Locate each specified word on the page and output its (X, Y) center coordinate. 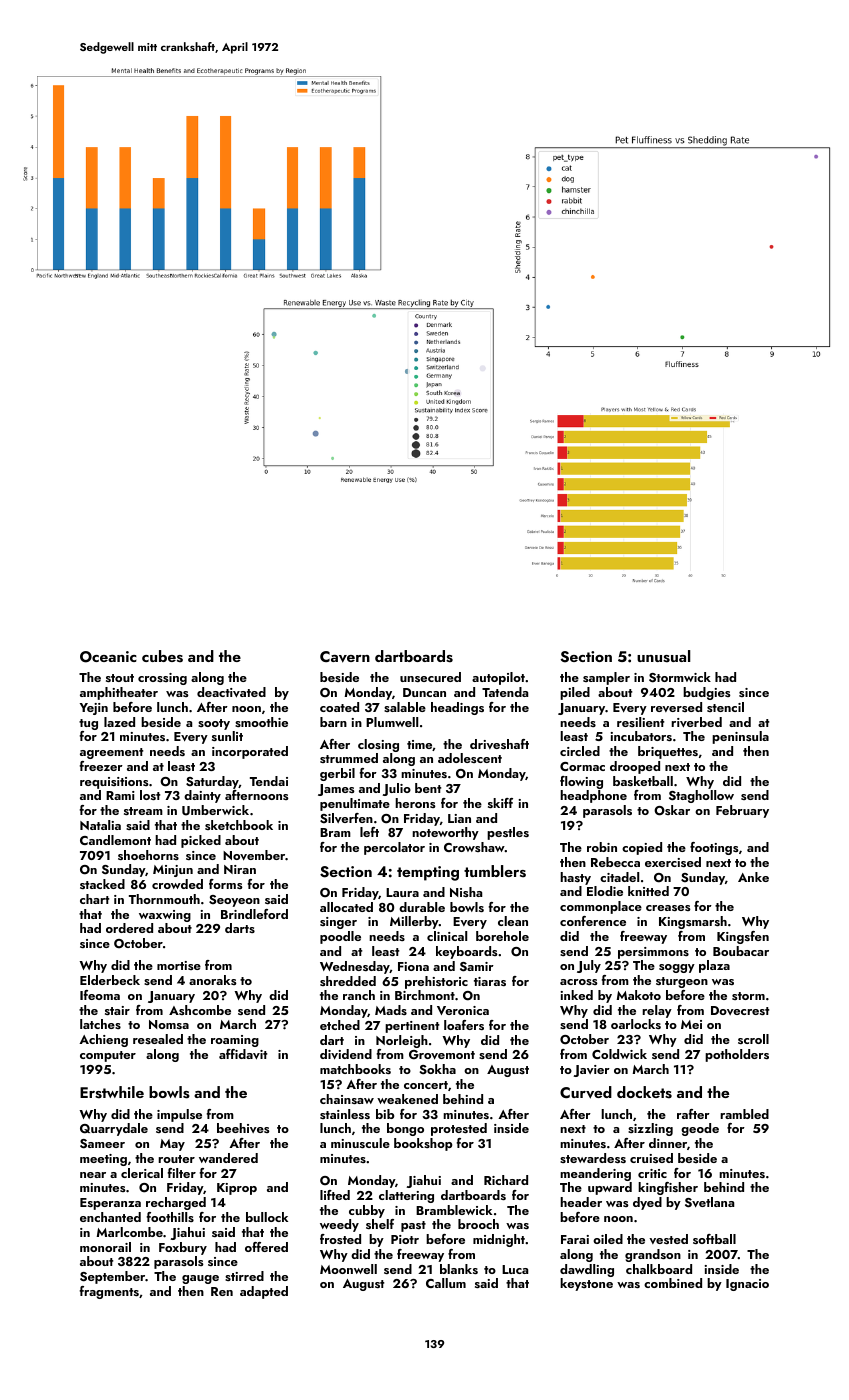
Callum (446, 1283)
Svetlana (709, 1202)
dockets (644, 1092)
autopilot (498, 678)
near (93, 1175)
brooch (478, 1224)
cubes (162, 656)
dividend (346, 1054)
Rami (120, 795)
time (419, 744)
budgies (707, 693)
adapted (264, 1292)
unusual (663, 656)
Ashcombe (200, 1010)
